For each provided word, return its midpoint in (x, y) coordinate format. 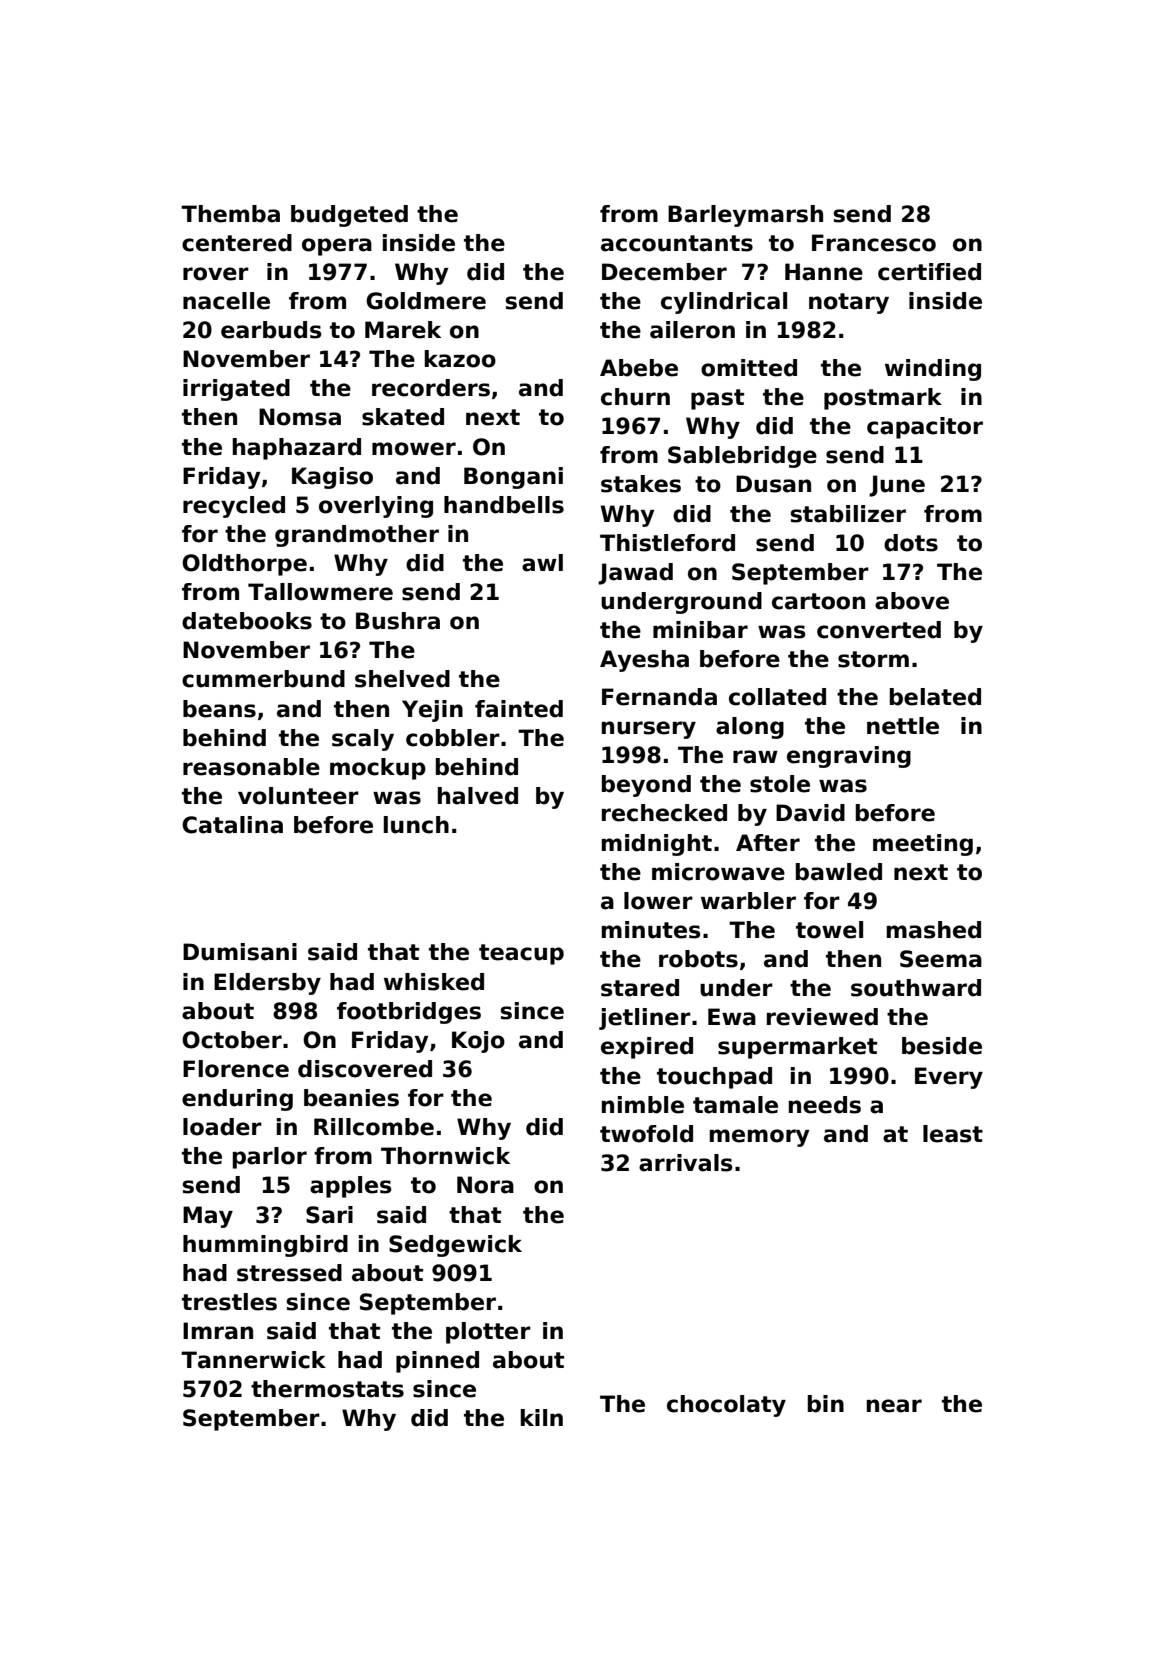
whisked (434, 982)
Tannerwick (253, 1360)
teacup (521, 954)
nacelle (226, 301)
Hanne (824, 272)
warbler (748, 901)
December (664, 272)
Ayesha (644, 661)
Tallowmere (320, 592)
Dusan (773, 484)
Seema (941, 959)
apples (351, 1187)
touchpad (714, 1078)
